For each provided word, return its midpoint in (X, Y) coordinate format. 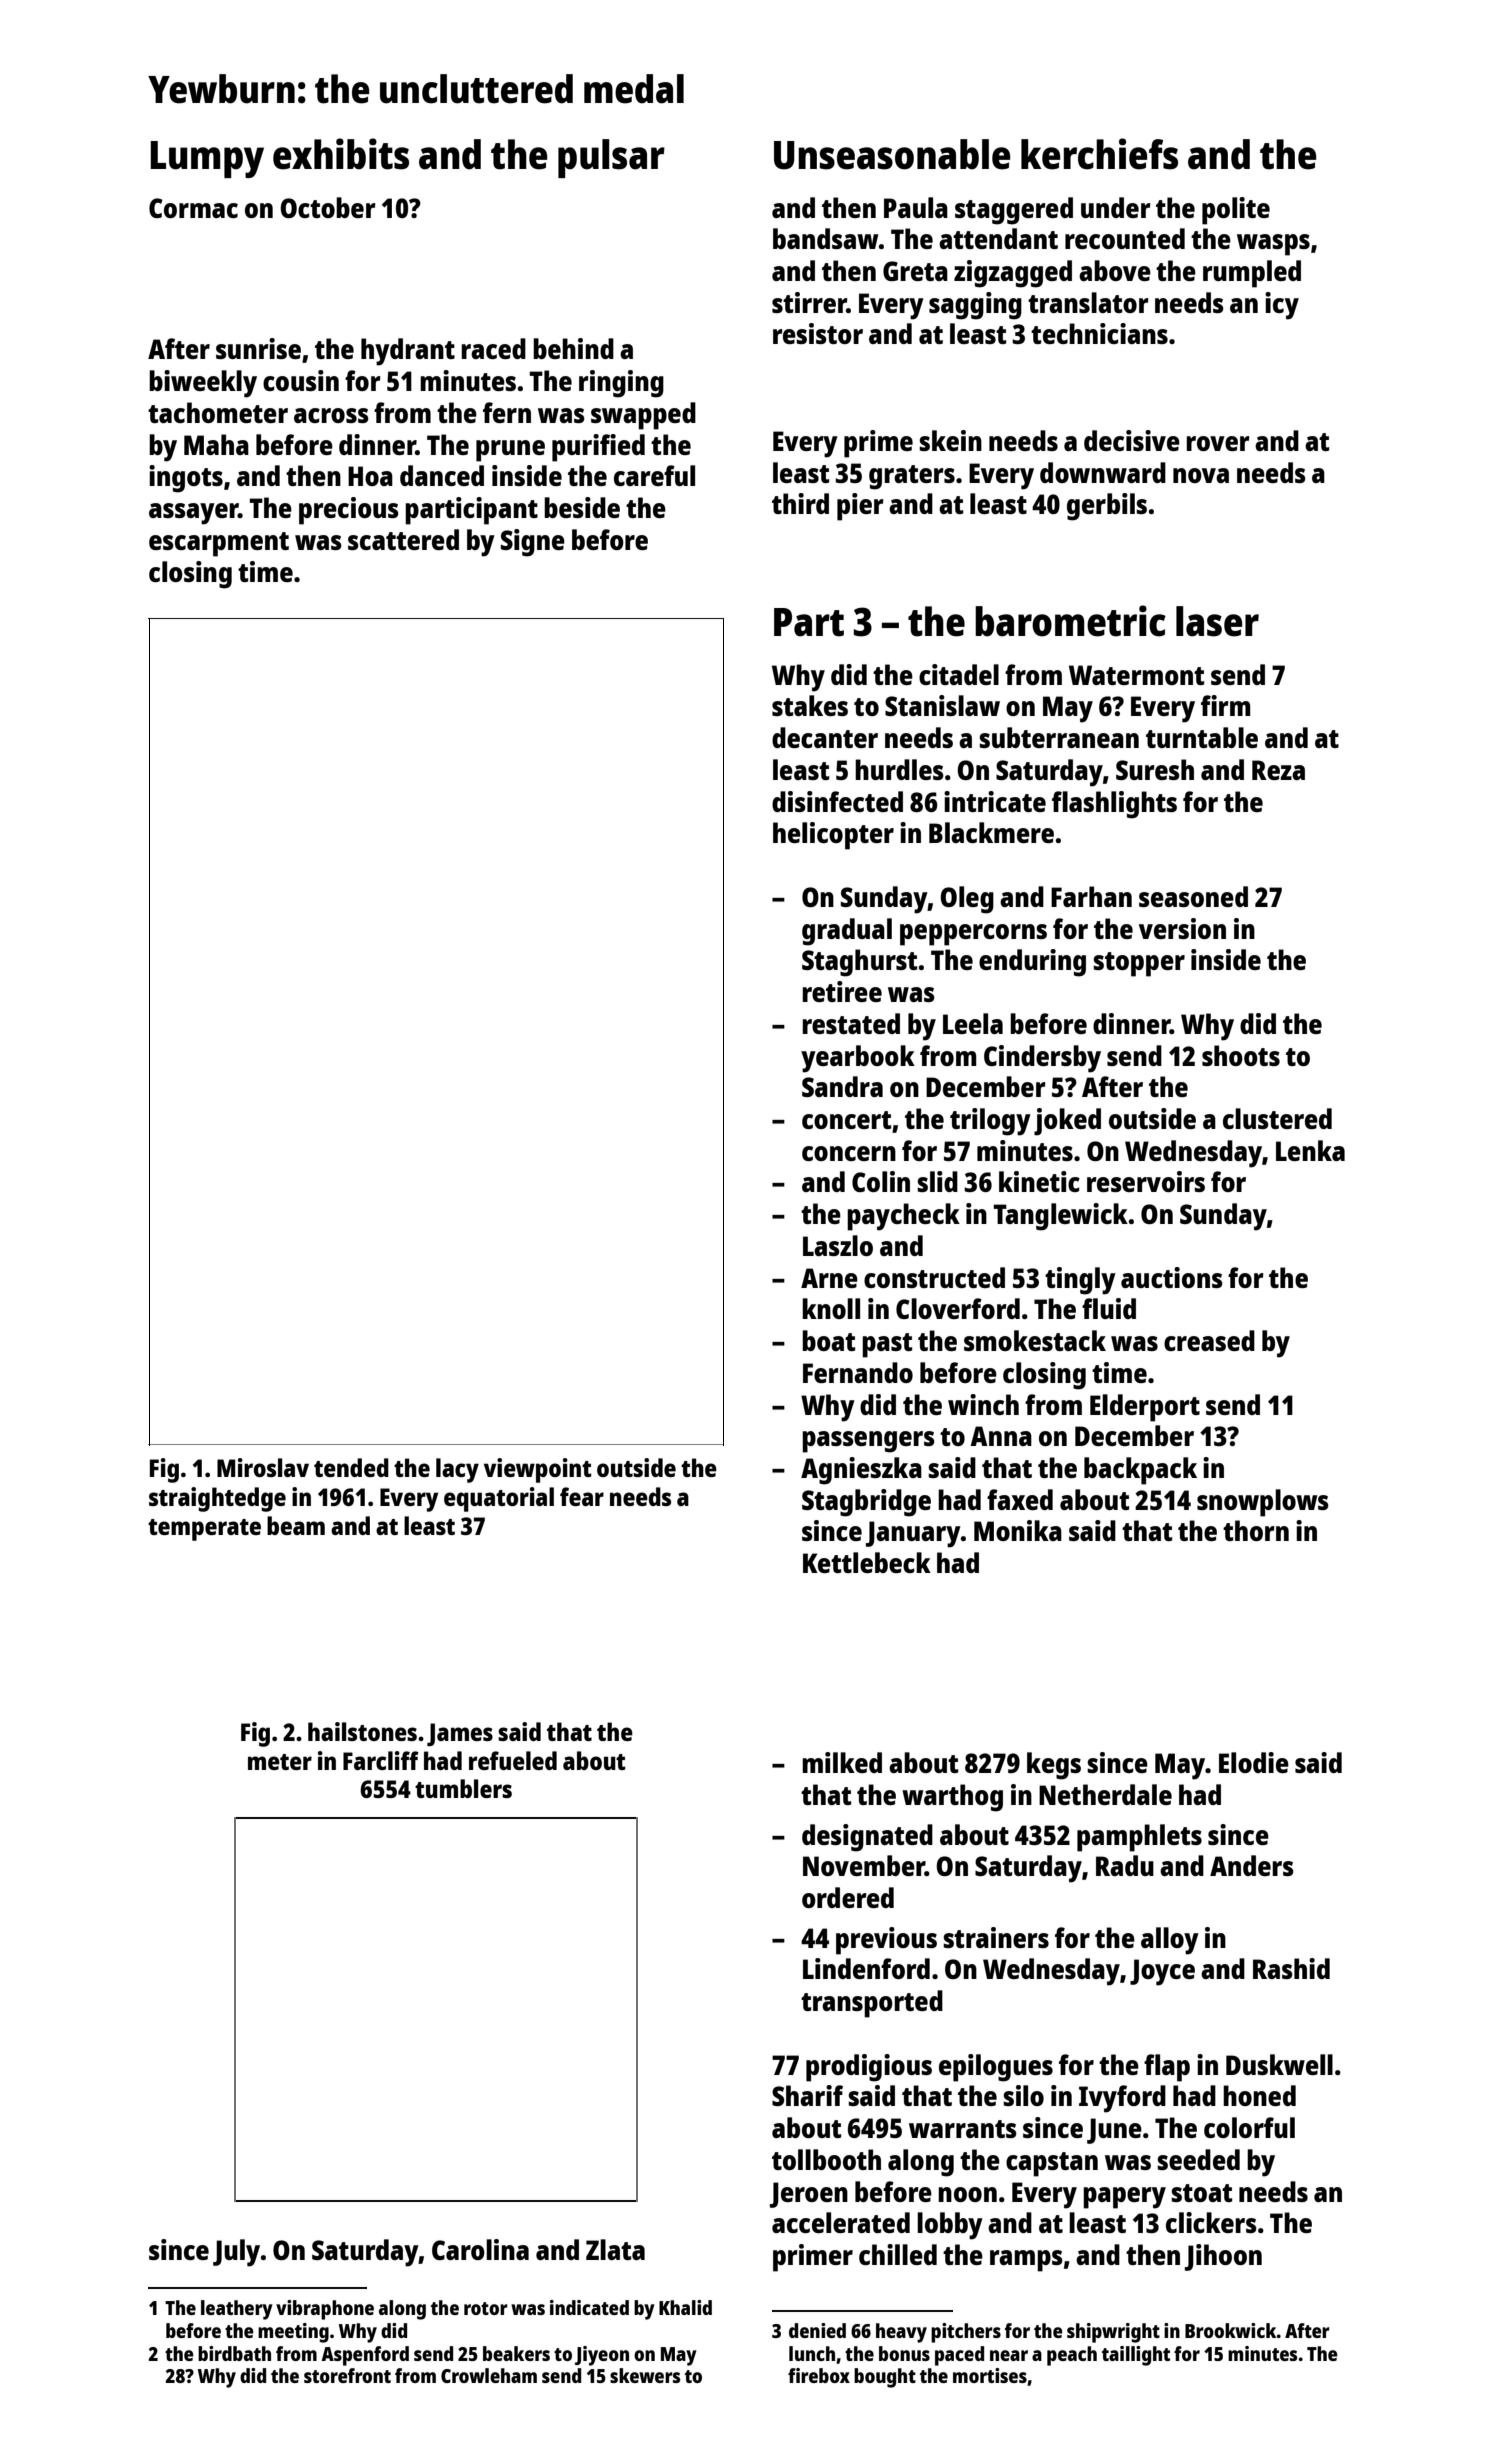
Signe (533, 543)
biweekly (203, 384)
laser (1217, 621)
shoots (1241, 1055)
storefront (347, 2375)
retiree (842, 991)
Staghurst (859, 963)
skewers (645, 2375)
